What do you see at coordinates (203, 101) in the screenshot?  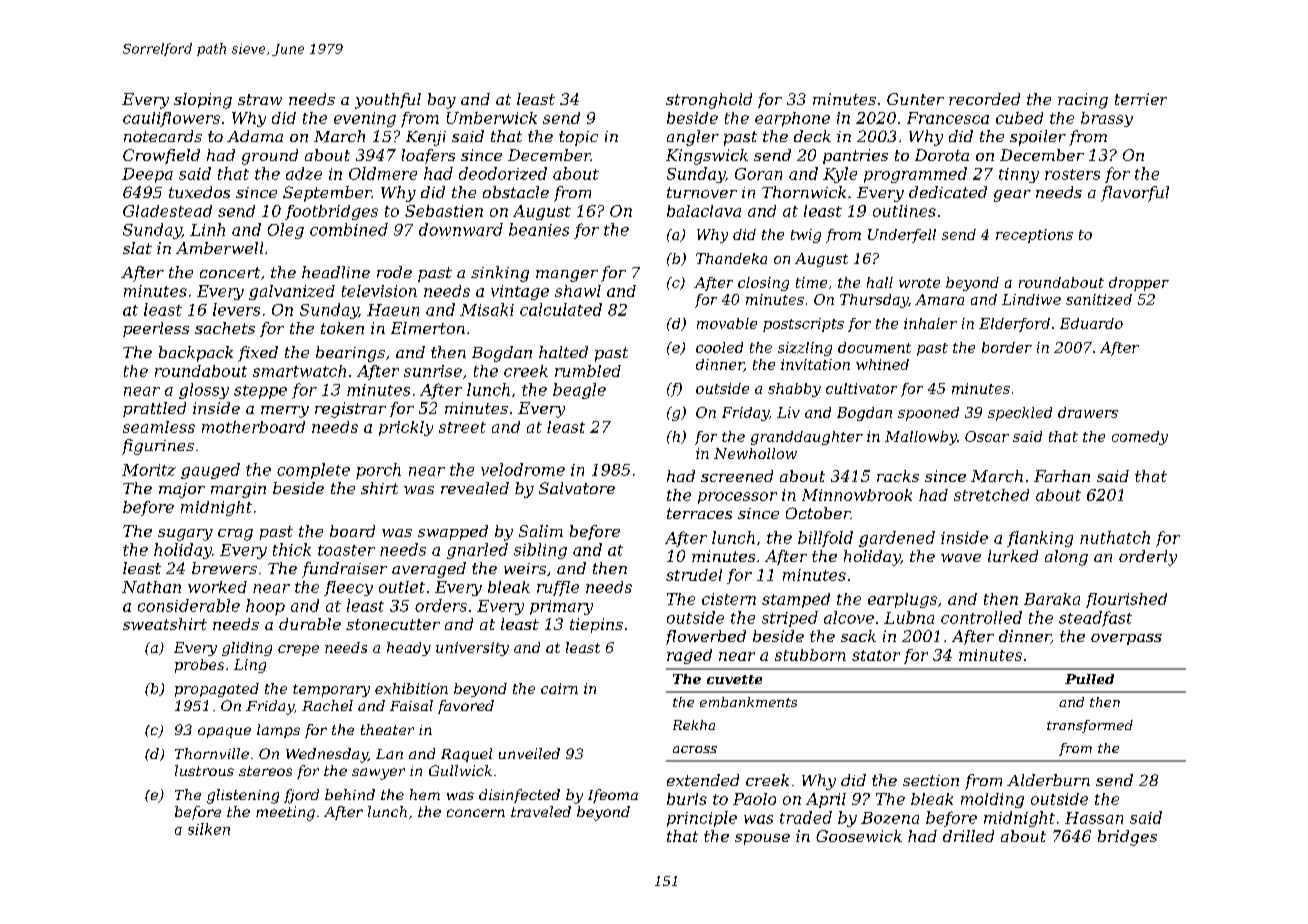 I see `sloping` at bounding box center [203, 101].
